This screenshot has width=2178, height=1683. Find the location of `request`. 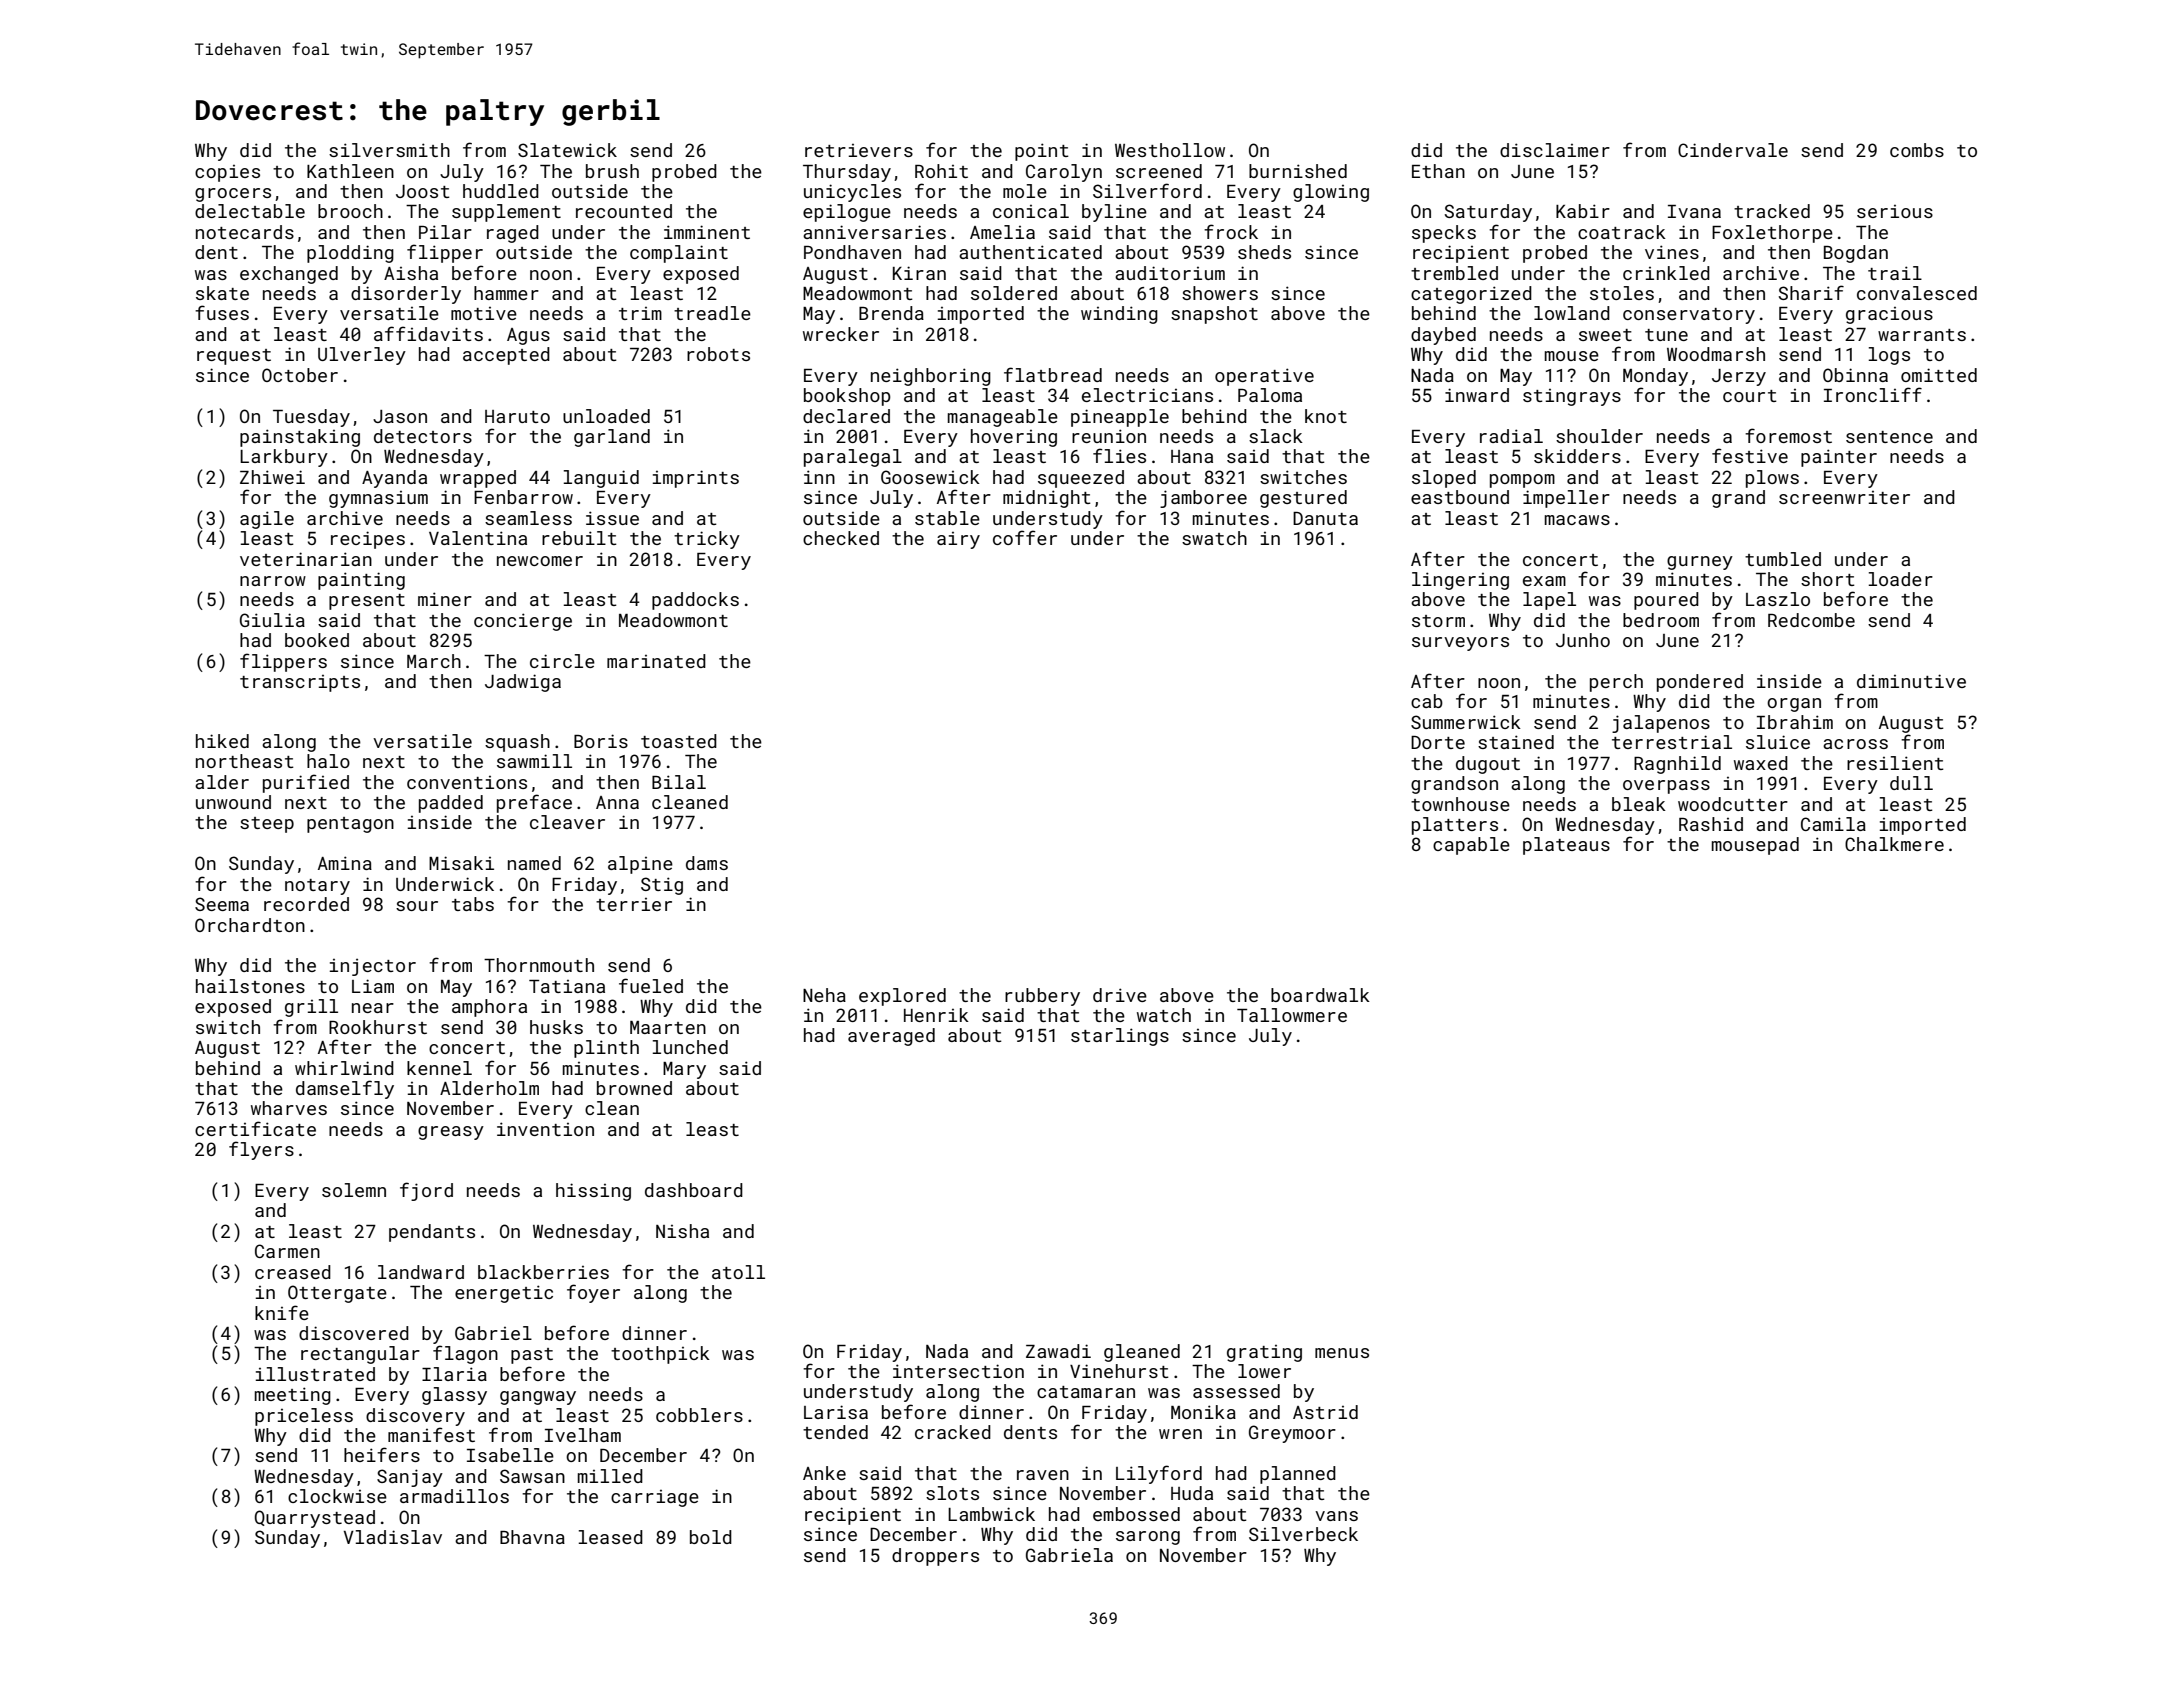

request is located at coordinates (234, 357).
